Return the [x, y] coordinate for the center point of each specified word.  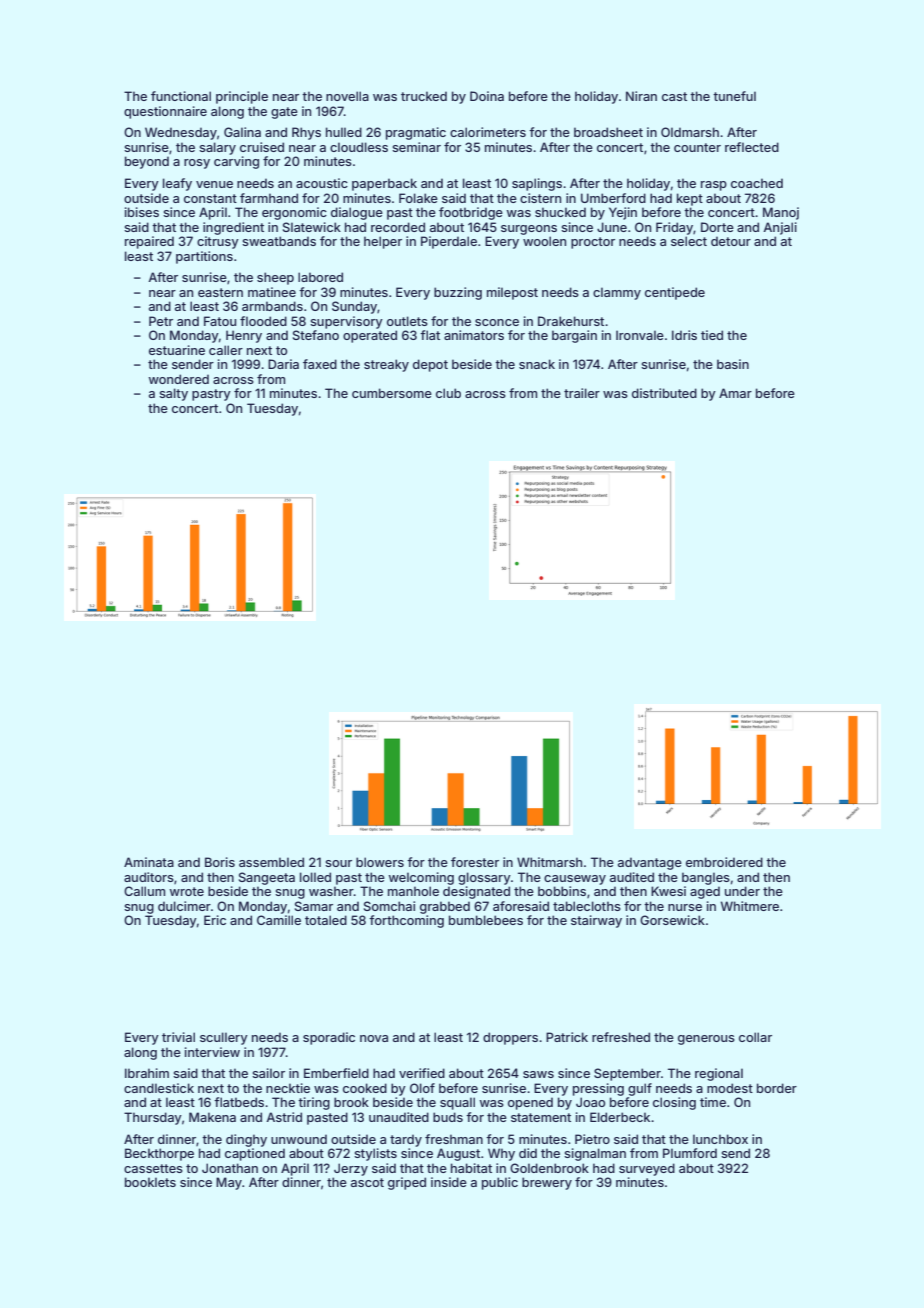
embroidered [724, 862]
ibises [142, 212]
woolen [544, 241]
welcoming [421, 878]
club [448, 393]
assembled [271, 862]
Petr [161, 321]
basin [733, 364]
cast [674, 96]
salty [173, 394]
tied [712, 335]
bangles [706, 878]
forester [475, 862]
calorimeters [488, 132]
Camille [279, 920]
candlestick [159, 1088]
